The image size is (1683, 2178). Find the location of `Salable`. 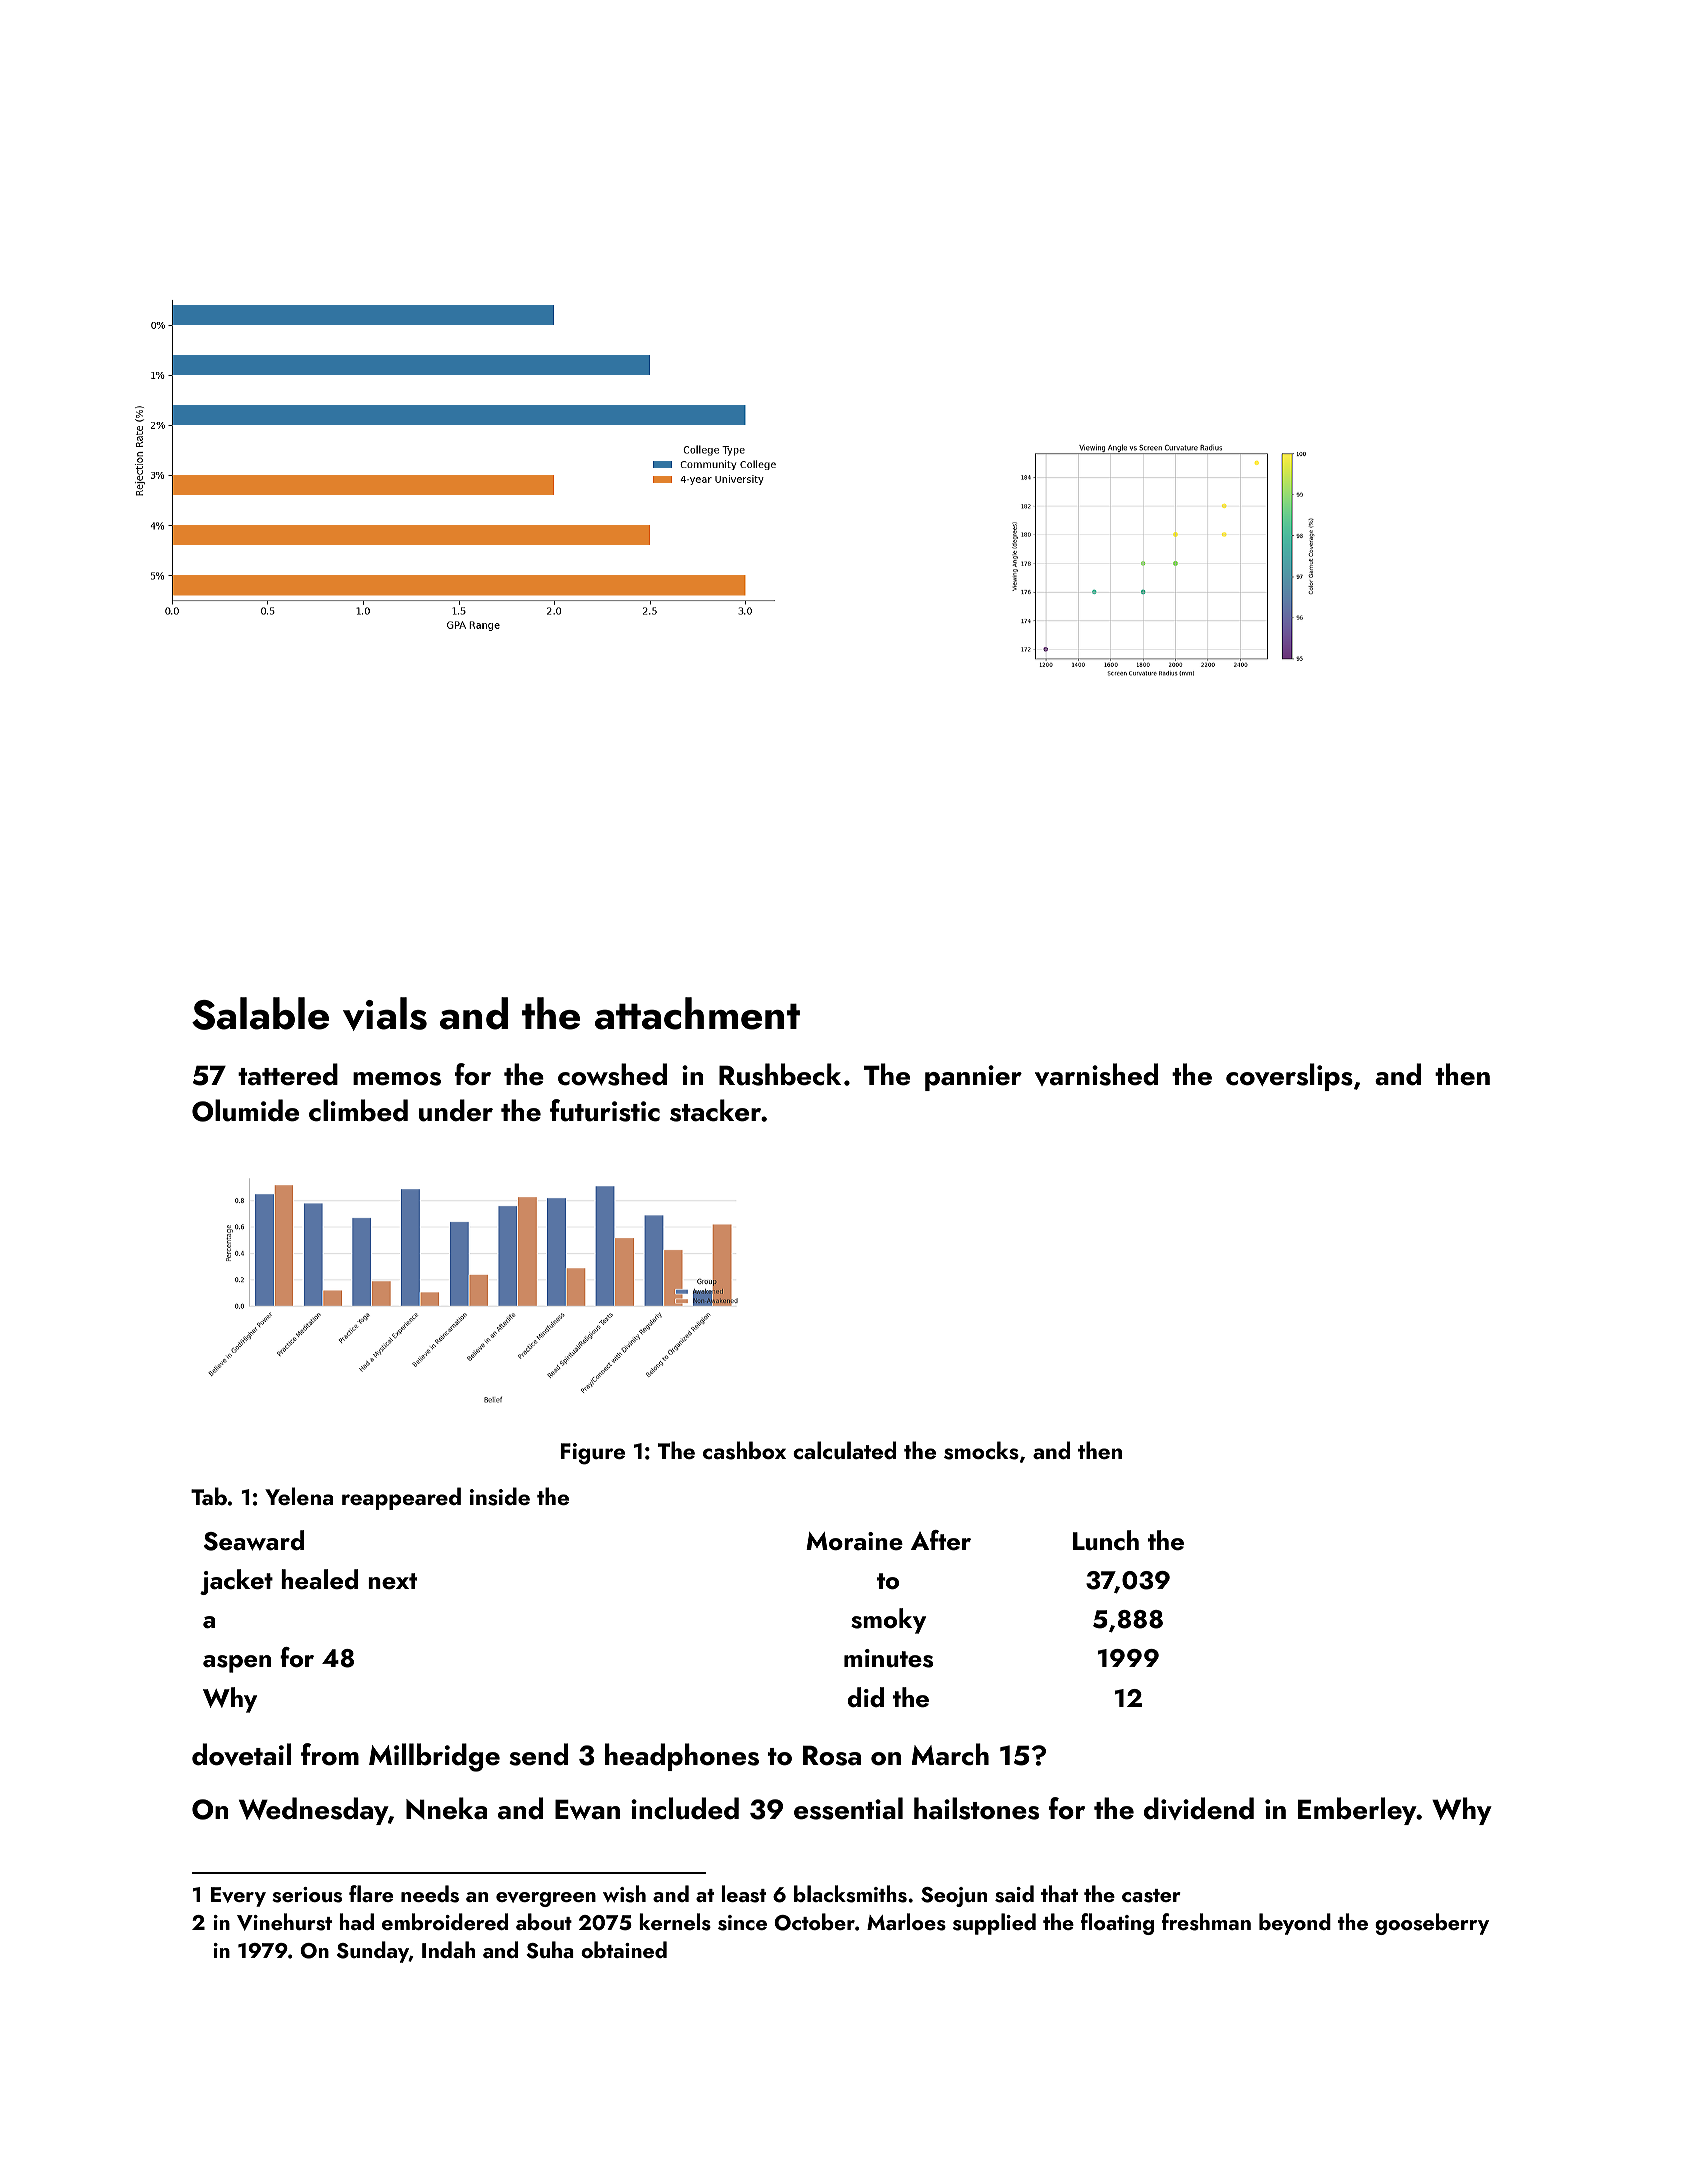

Salable is located at coordinates (260, 1013).
